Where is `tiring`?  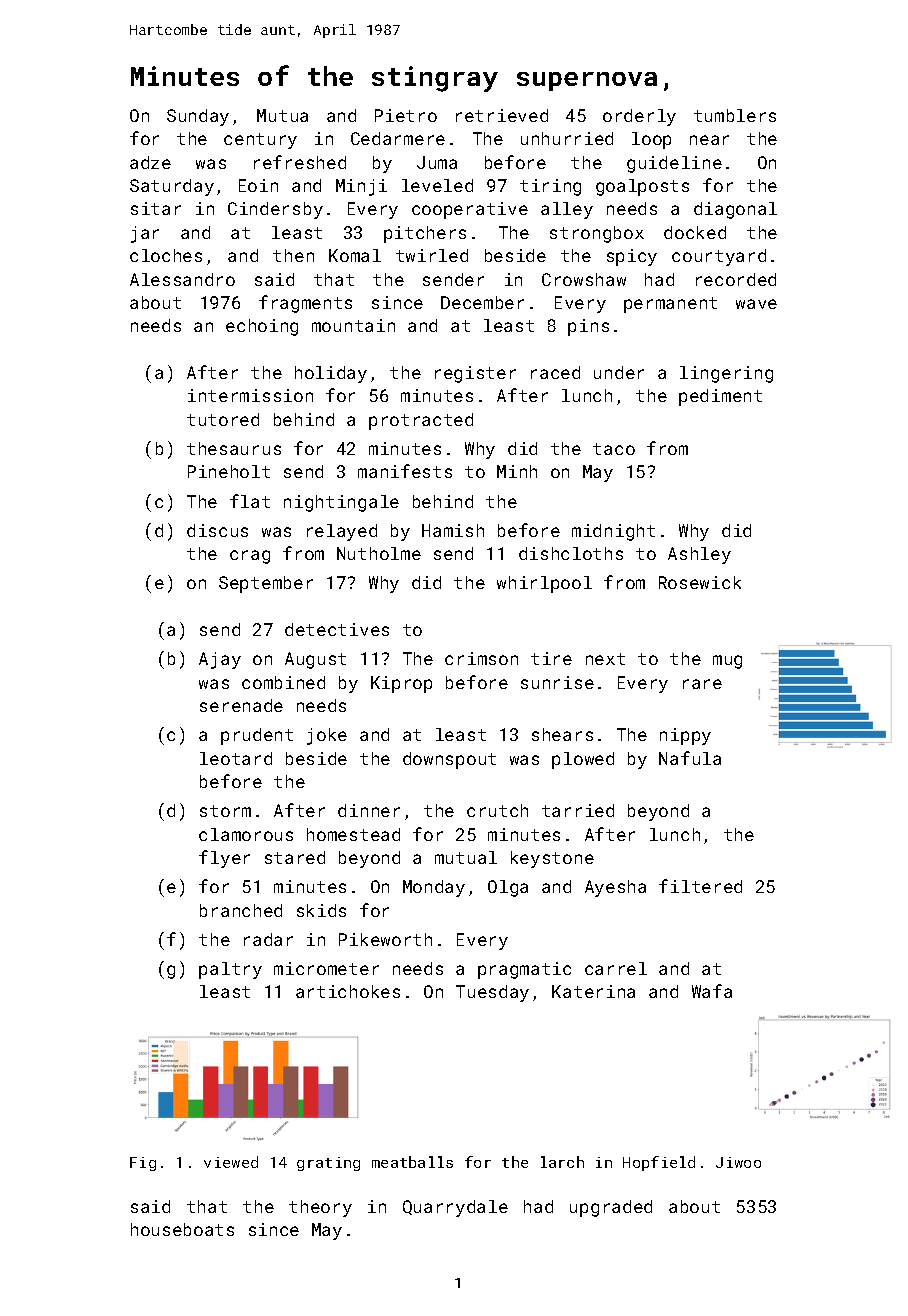
tiring is located at coordinates (550, 187).
